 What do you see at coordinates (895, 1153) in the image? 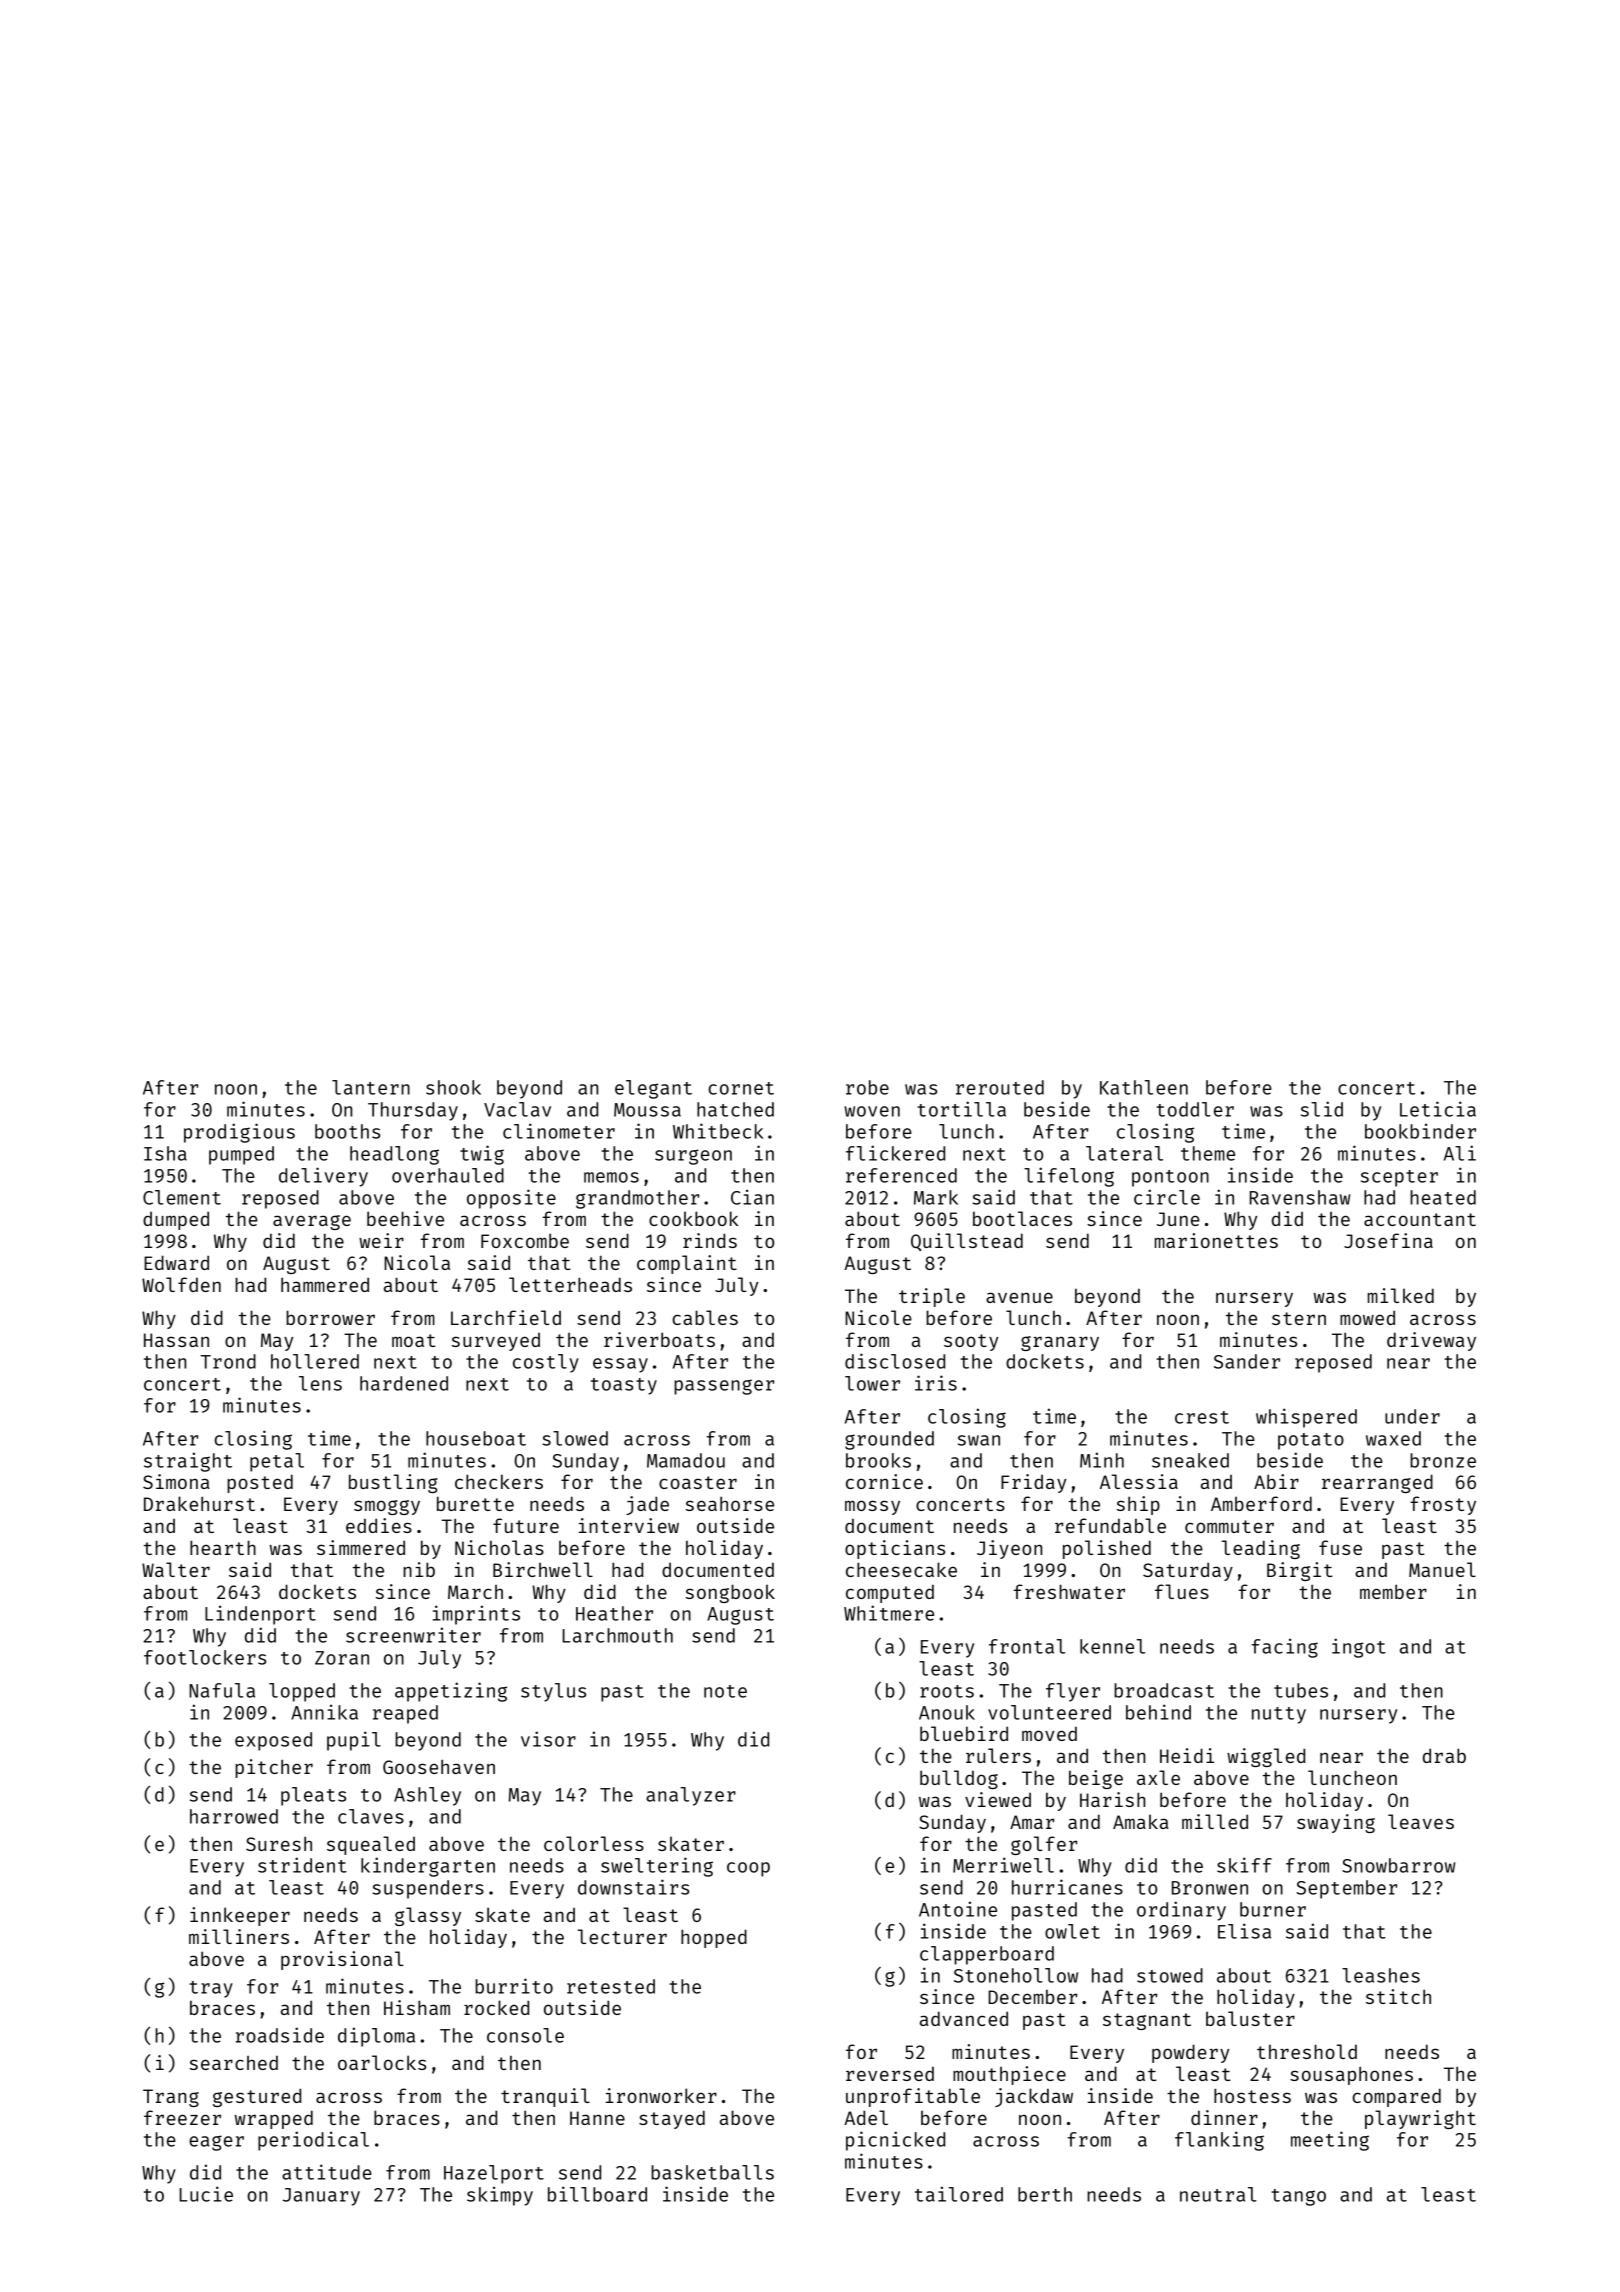
I see `flickered` at bounding box center [895, 1153].
